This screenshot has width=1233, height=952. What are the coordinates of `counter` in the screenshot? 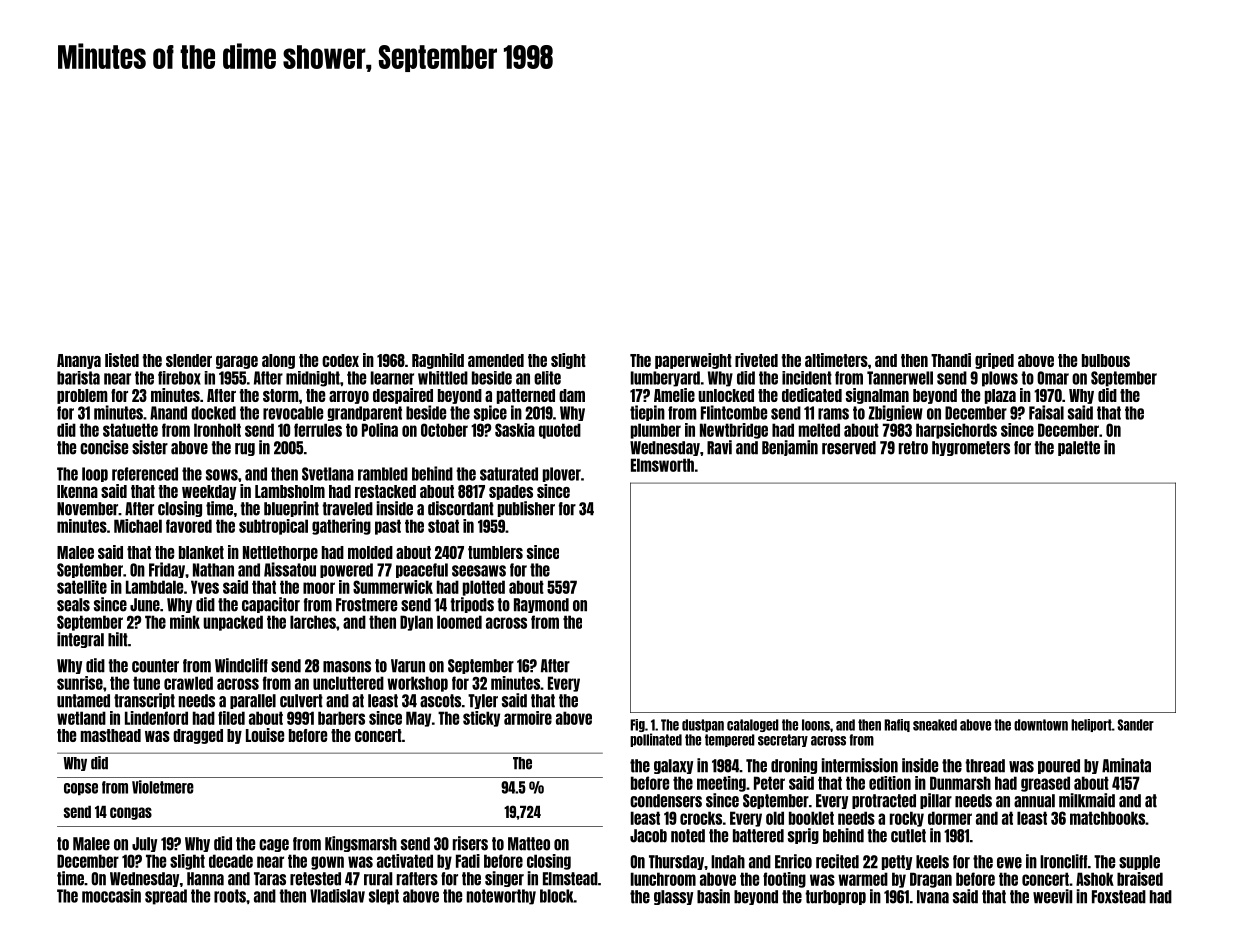 It's located at (155, 666).
